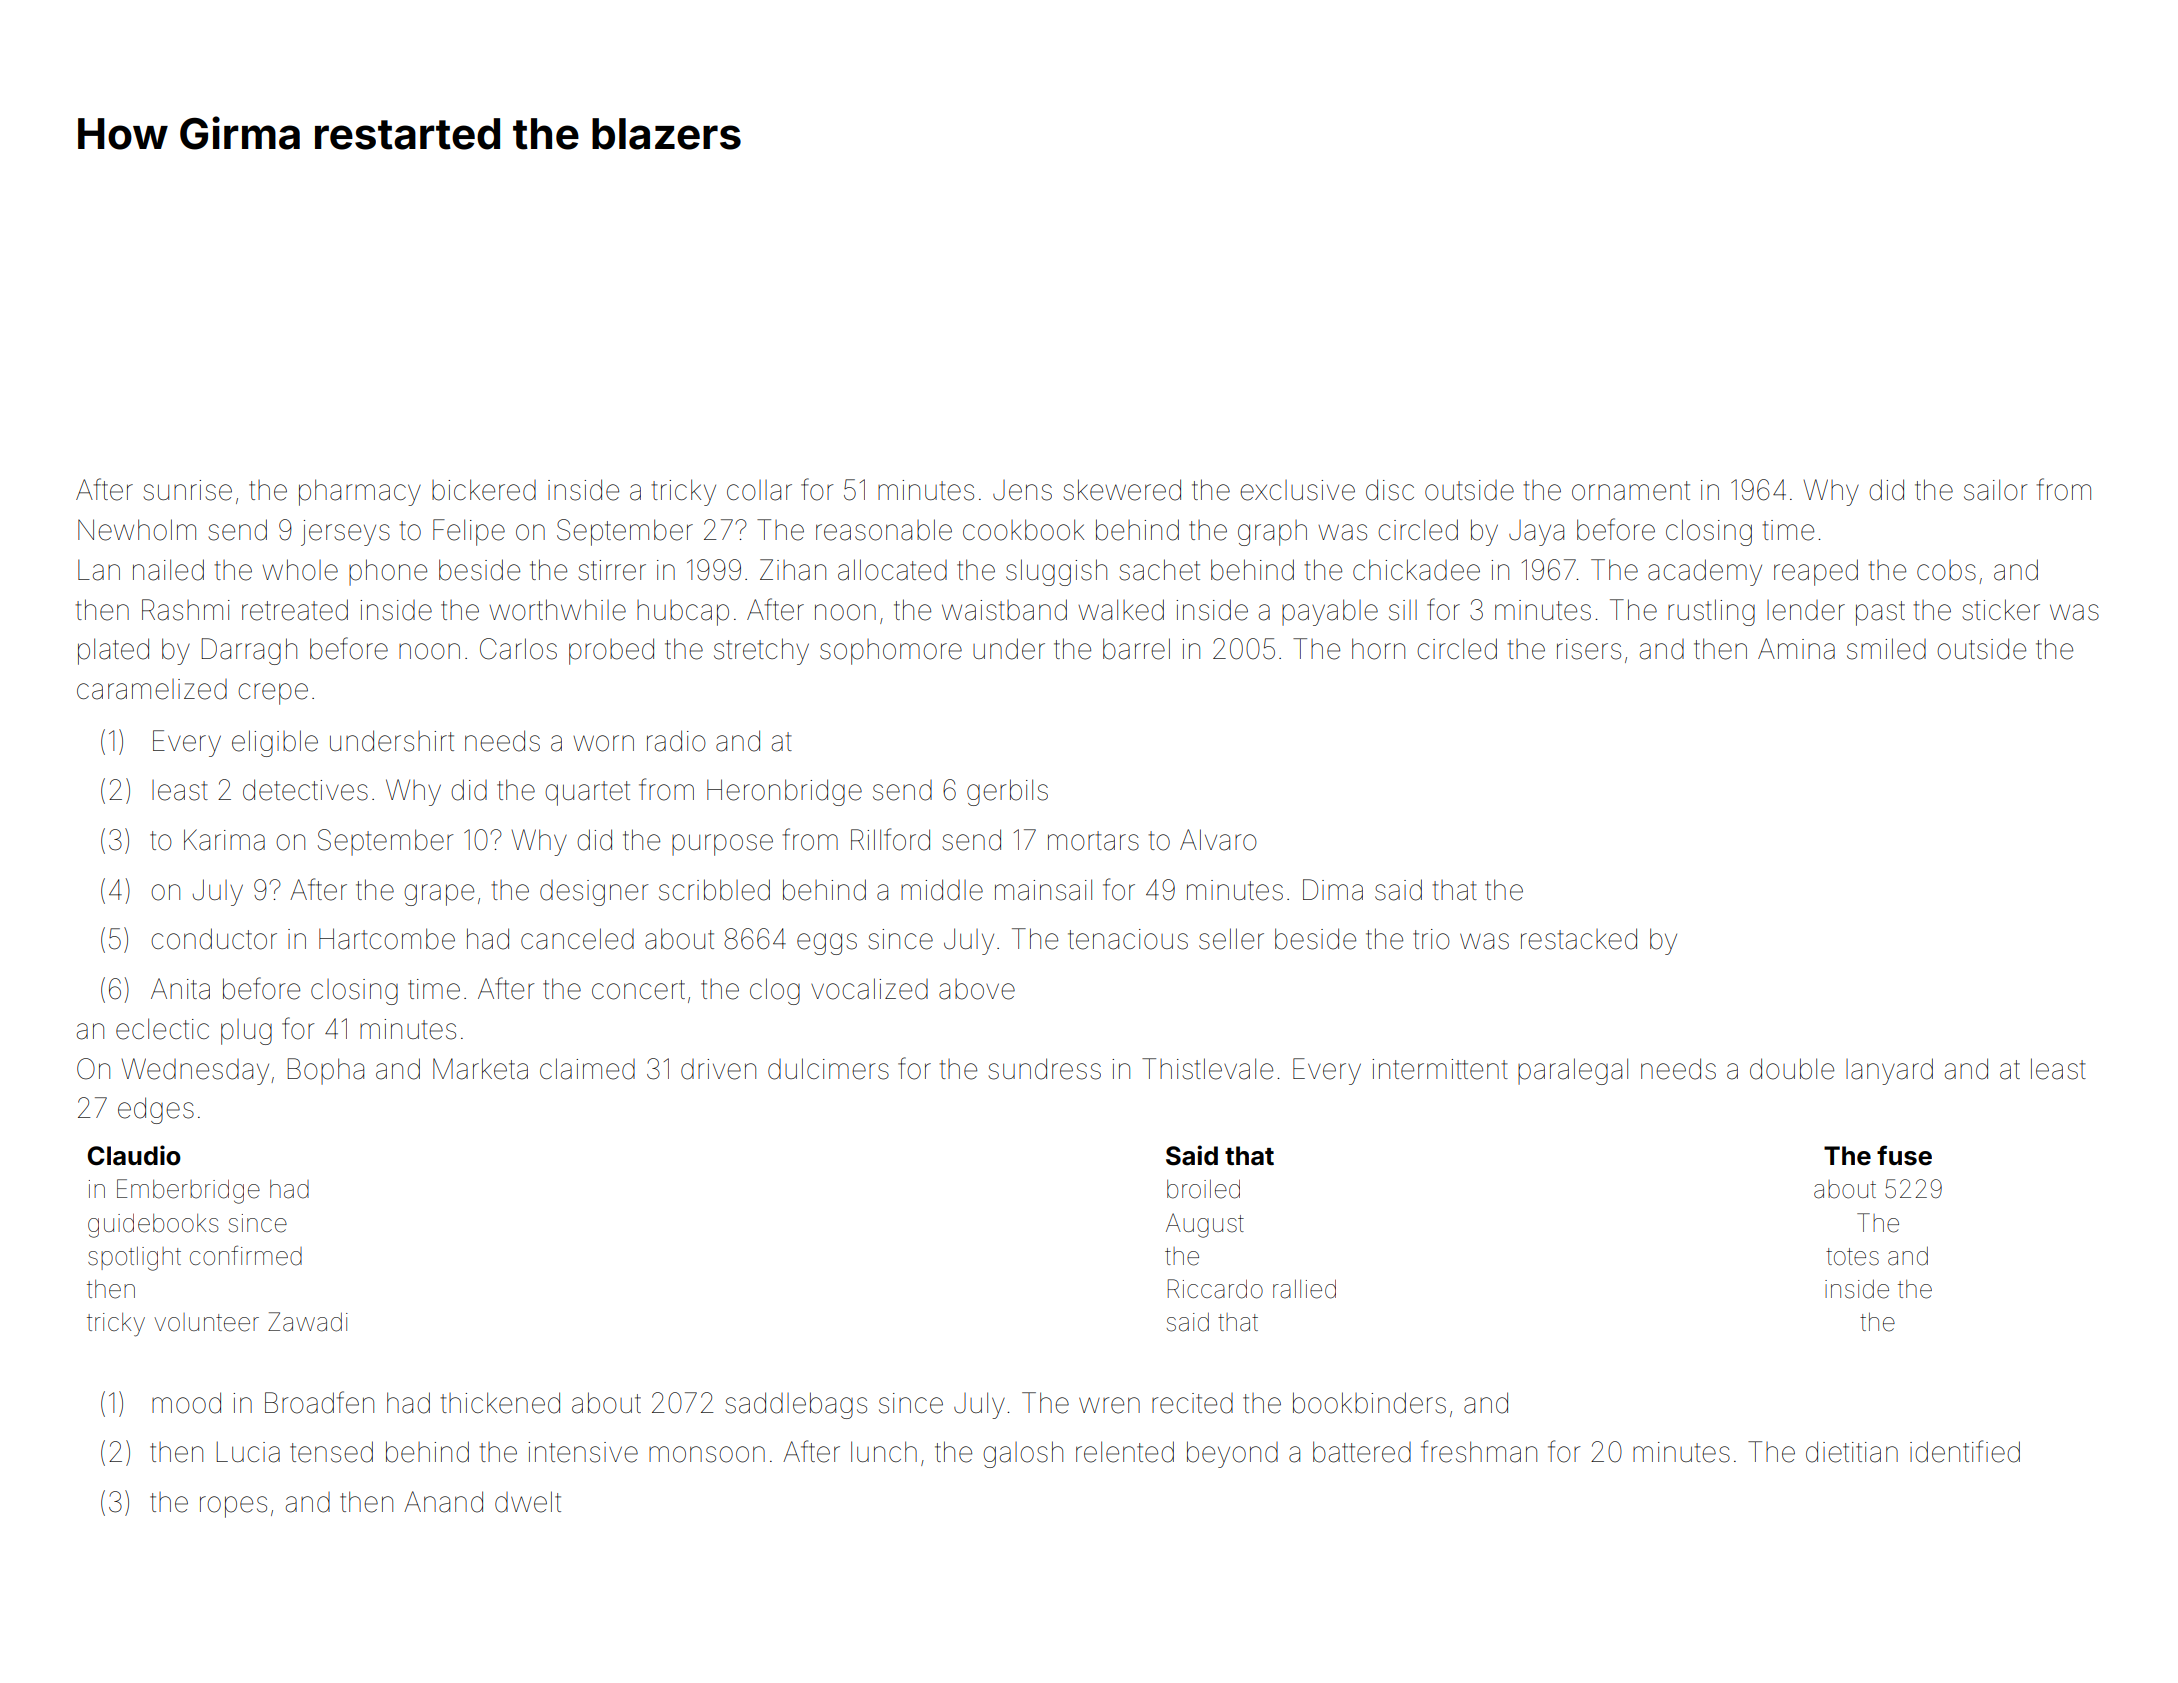  Describe the element at coordinates (156, 1110) in the document. I see `edges` at that location.
